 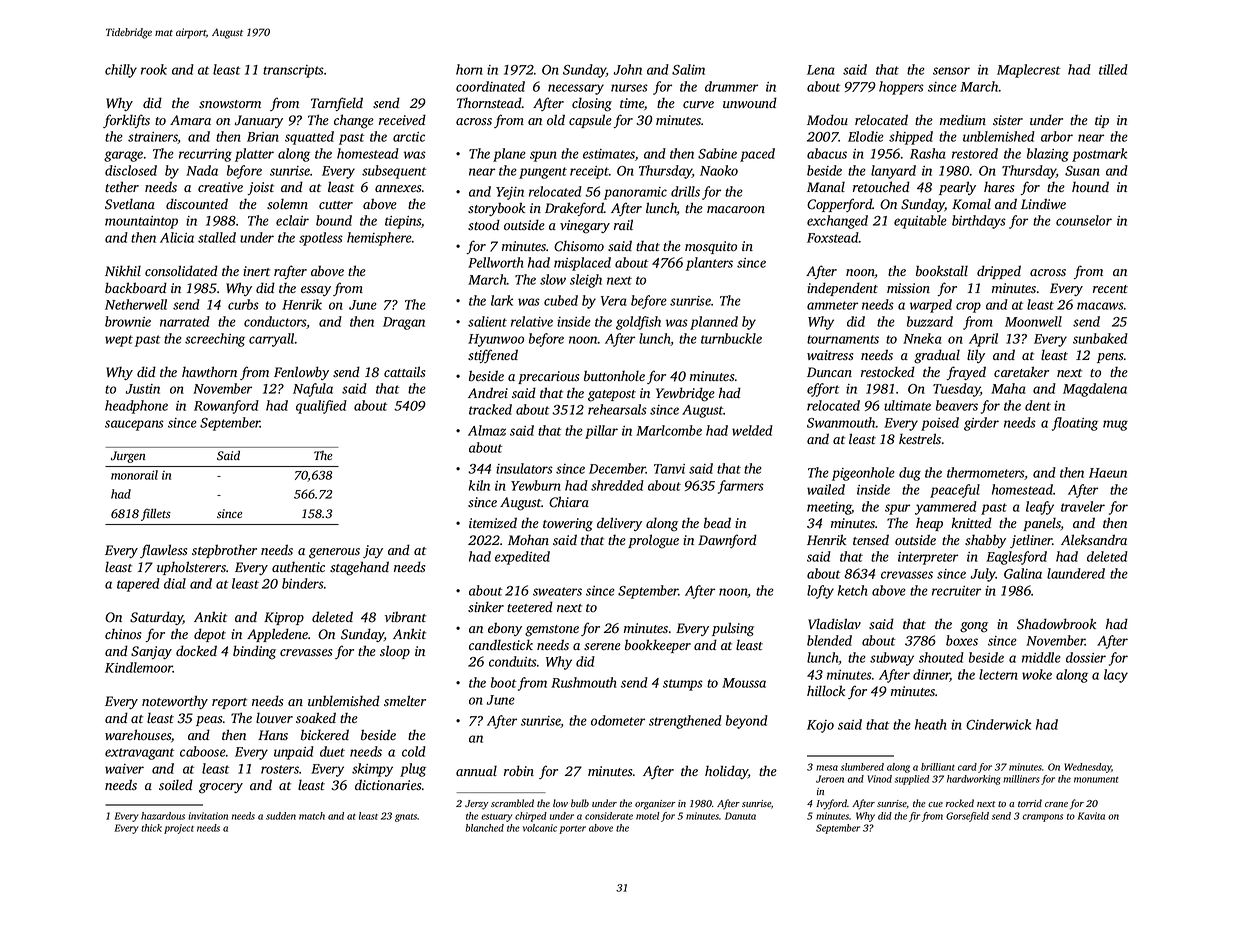 I want to click on chinos, so click(x=123, y=634).
